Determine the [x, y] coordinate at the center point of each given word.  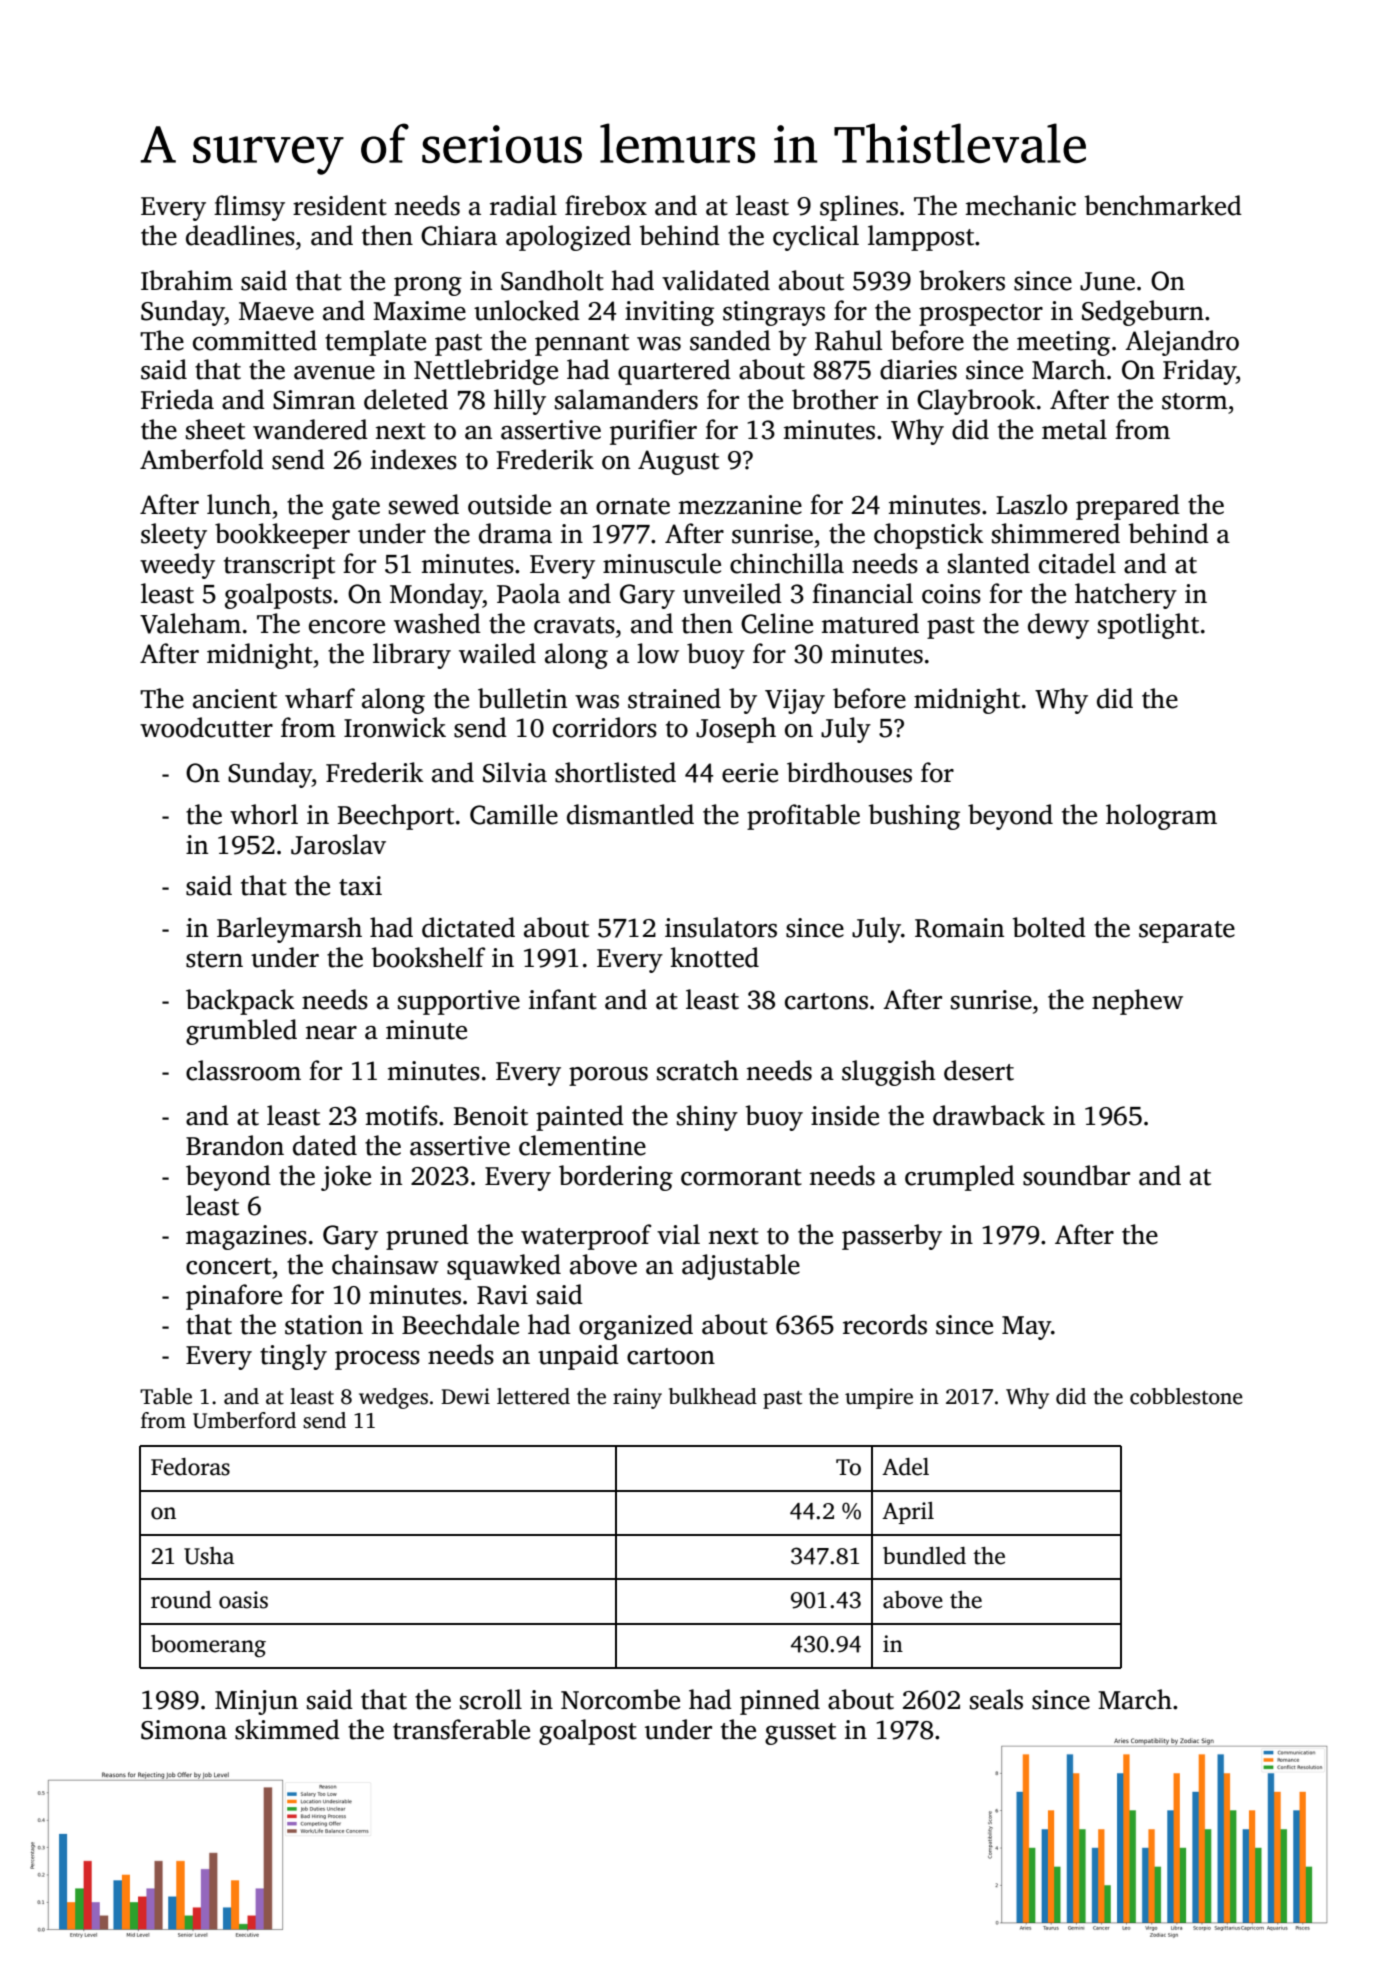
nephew [1137, 1002]
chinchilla [787, 563]
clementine [582, 1145]
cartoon [671, 1356]
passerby [892, 1237]
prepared [1128, 507]
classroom [243, 1070]
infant [563, 999]
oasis [243, 1600]
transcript [279, 566]
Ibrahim [187, 280]
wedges [393, 1398]
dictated [468, 927]
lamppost [921, 238]
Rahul [848, 340]
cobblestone [1186, 1396]
